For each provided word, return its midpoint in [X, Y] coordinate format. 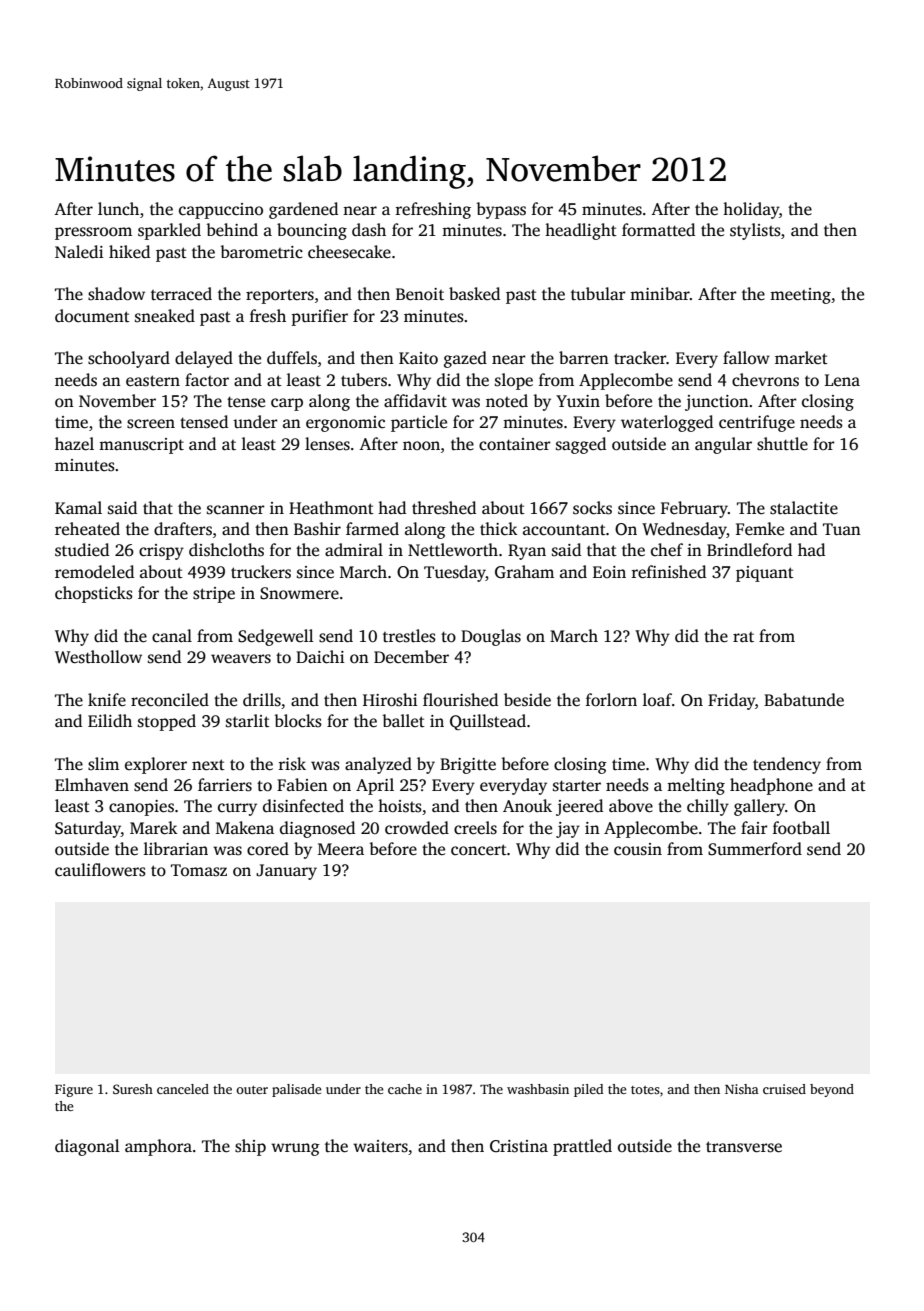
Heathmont [331, 508]
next [208, 765]
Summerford [755, 849]
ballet [403, 720]
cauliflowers [100, 870]
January [286, 872]
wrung [295, 1149]
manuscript [141, 446]
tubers [364, 380]
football [801, 828]
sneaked [165, 316]
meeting [800, 296]
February [694, 509]
